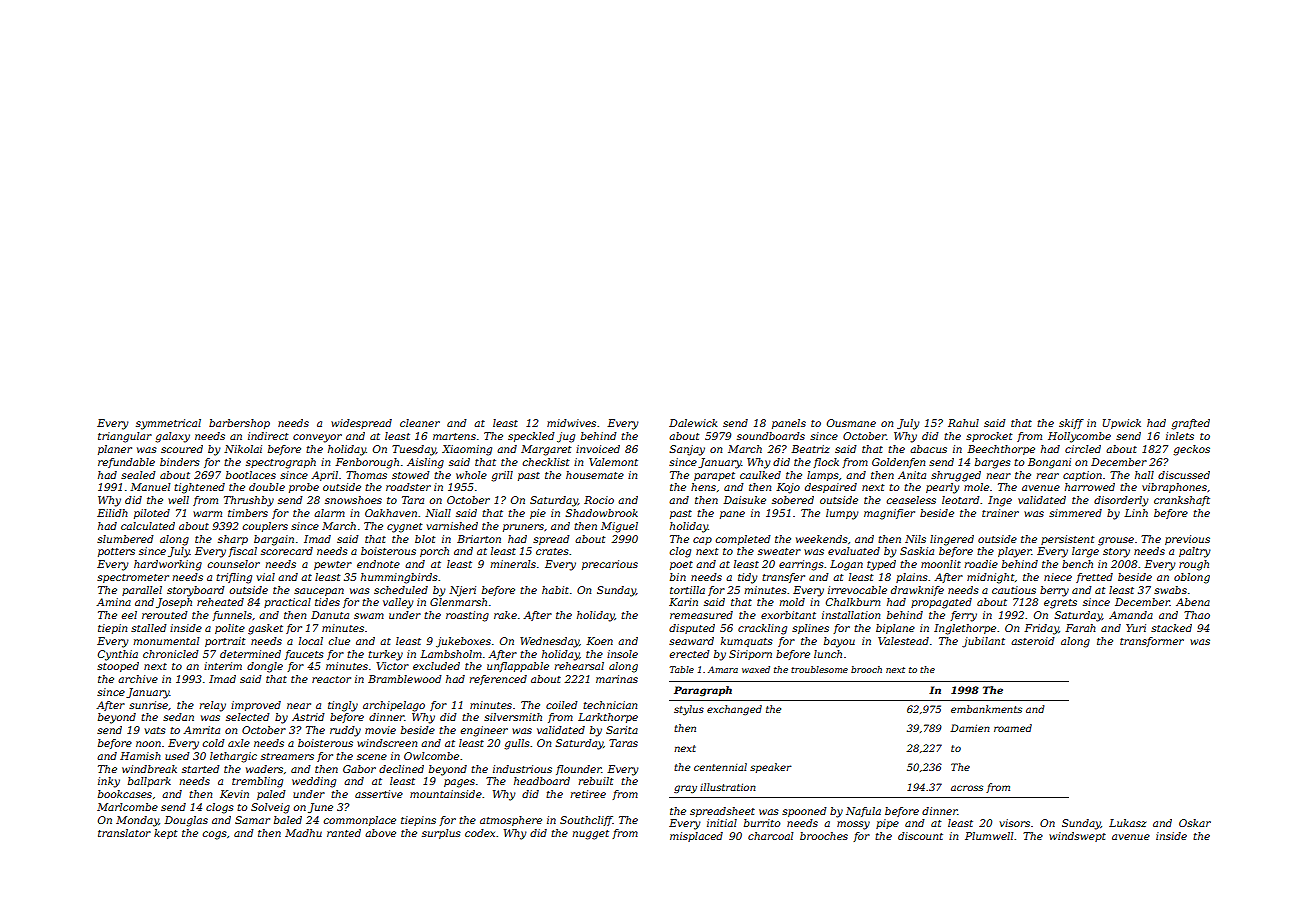 The image size is (1308, 924). What do you see at coordinates (1077, 837) in the document?
I see `windswept` at bounding box center [1077, 837].
